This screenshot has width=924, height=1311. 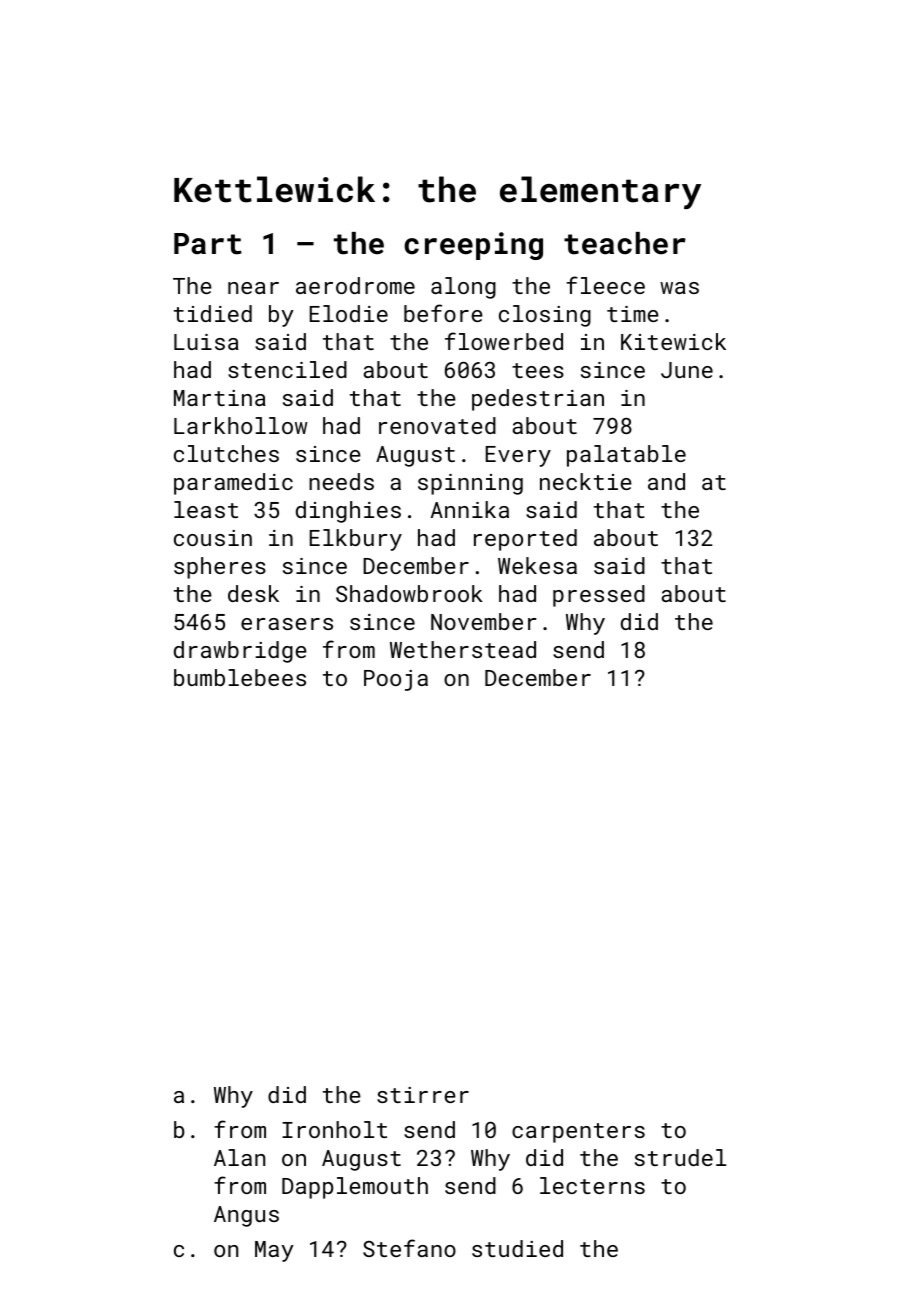 What do you see at coordinates (518, 456) in the screenshot?
I see `Every` at bounding box center [518, 456].
